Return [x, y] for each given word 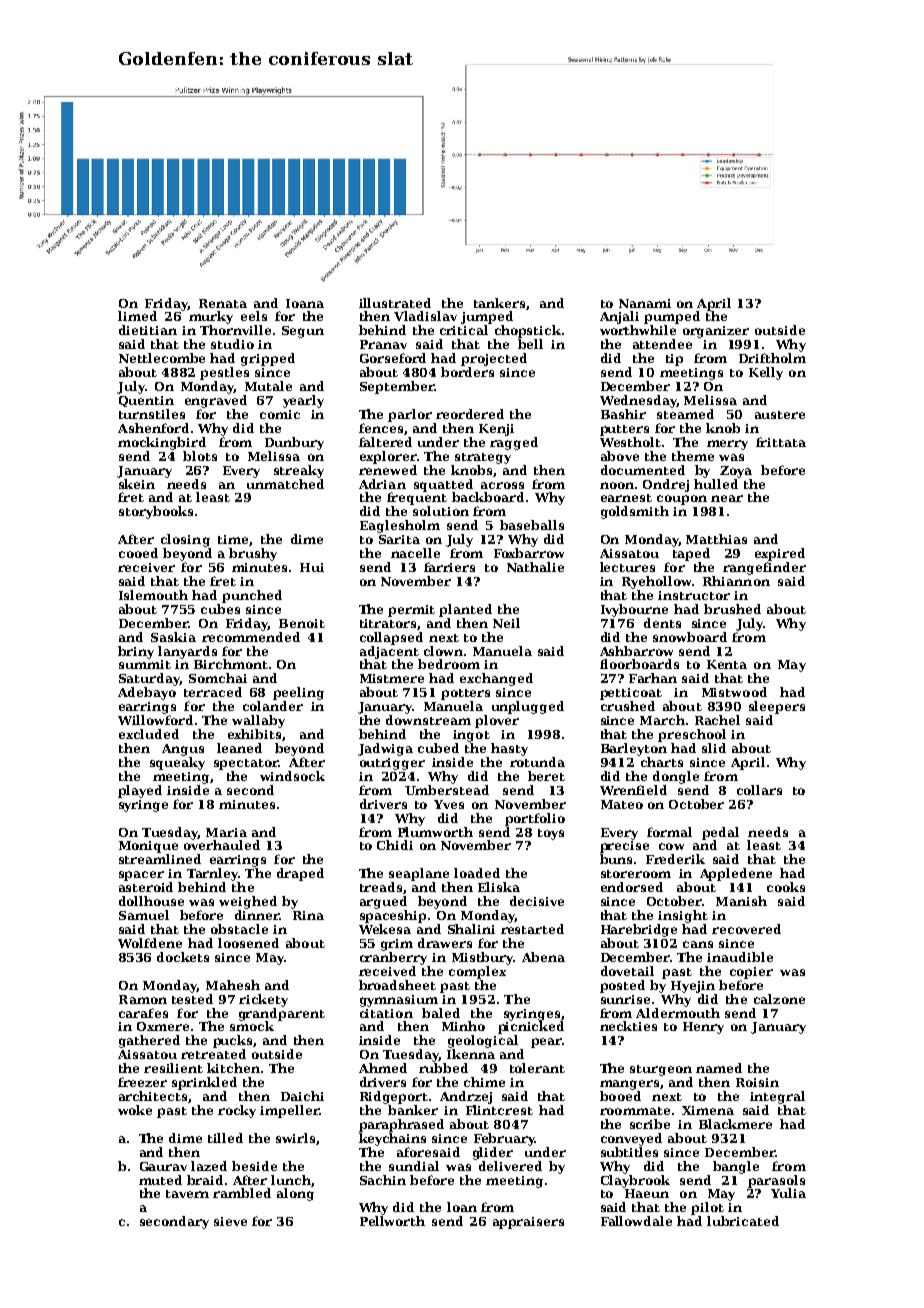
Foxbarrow [529, 553]
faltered [385, 442]
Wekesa [385, 929]
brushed [732, 609]
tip [674, 360]
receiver [146, 567]
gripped [268, 359]
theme [693, 456]
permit [411, 611]
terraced [213, 692]
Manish [741, 901]
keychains [392, 1139]
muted [160, 1180]
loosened [248, 943]
